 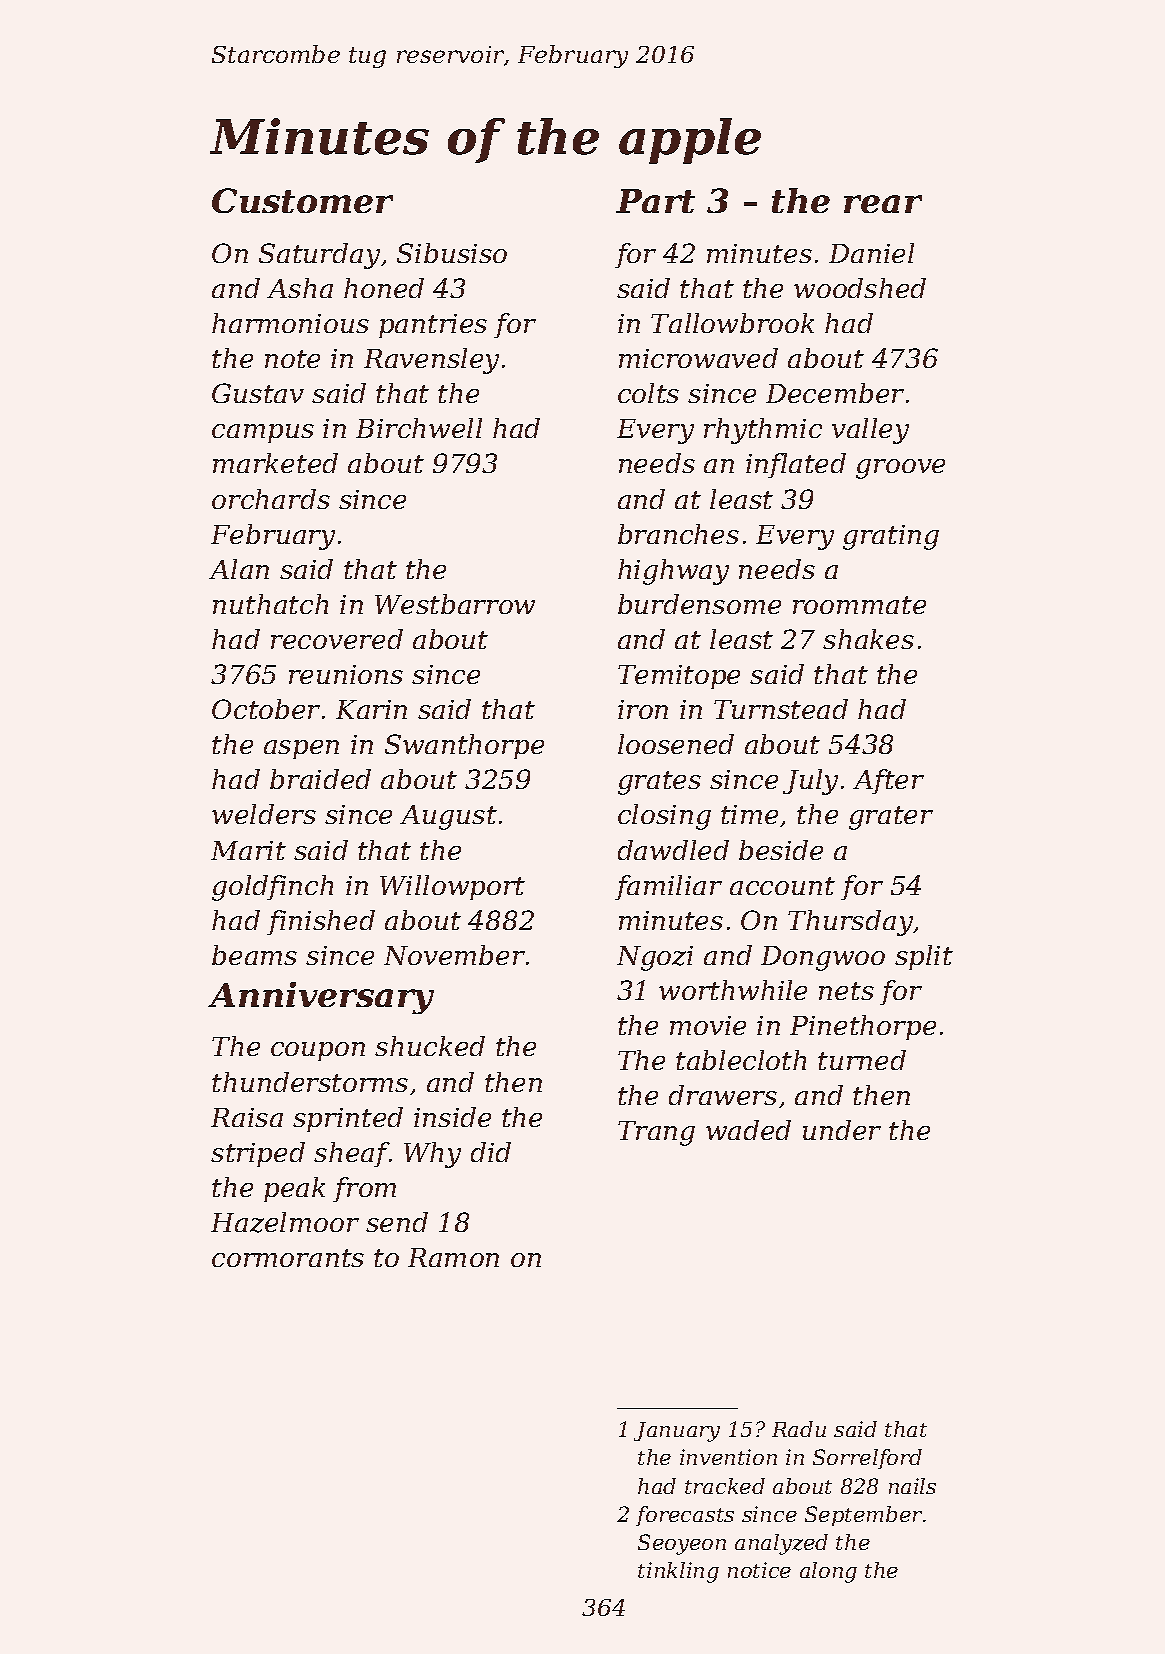 I want to click on Swanthorpe, so click(x=464, y=746).
